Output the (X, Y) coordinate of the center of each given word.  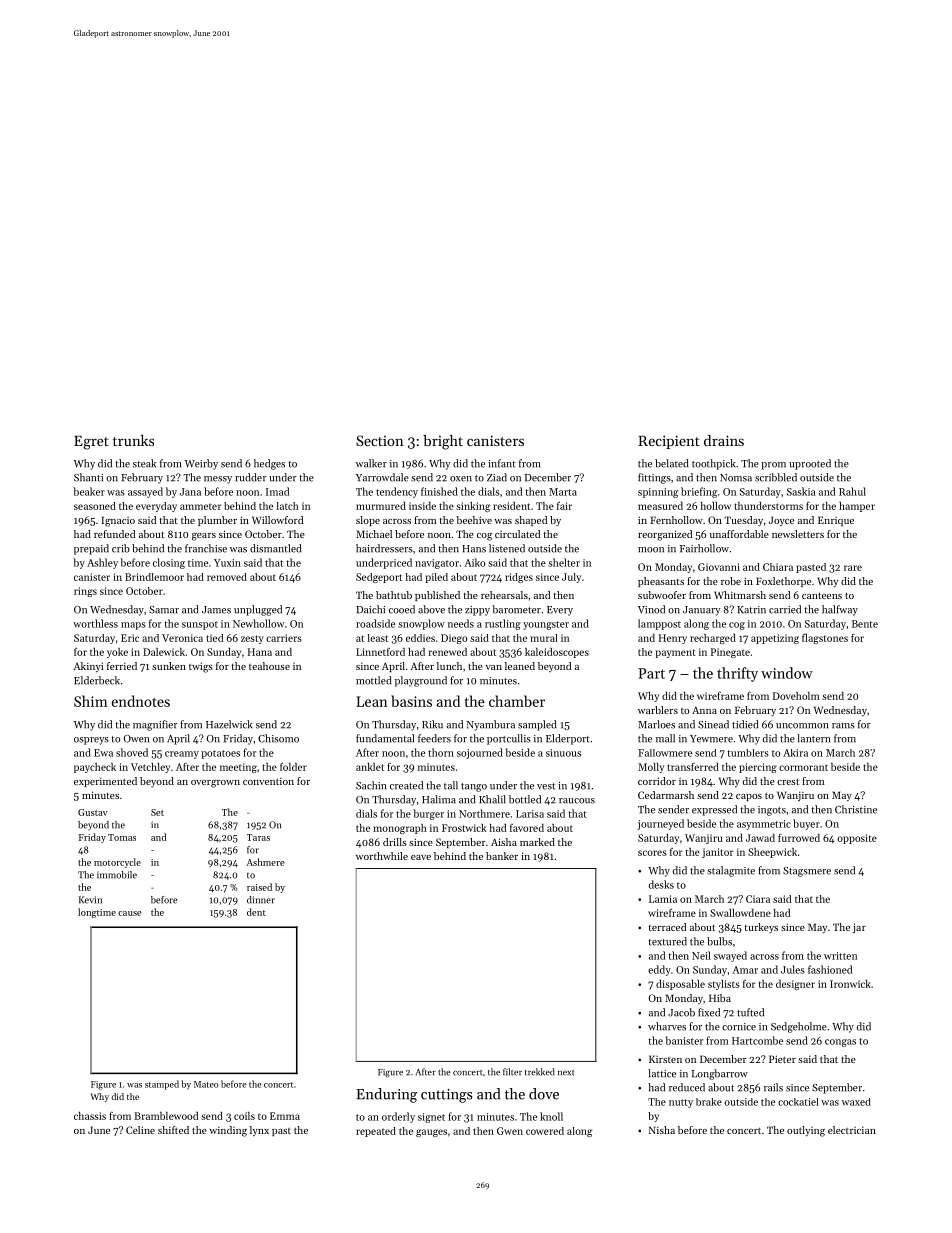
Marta (563, 492)
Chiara (778, 567)
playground (421, 681)
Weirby (201, 464)
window (787, 673)
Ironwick (850, 984)
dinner (261, 900)
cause (129, 913)
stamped (162, 1085)
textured (667, 941)
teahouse (269, 666)
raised (259, 887)
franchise (206, 548)
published (437, 596)
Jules (793, 969)
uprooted (810, 464)
